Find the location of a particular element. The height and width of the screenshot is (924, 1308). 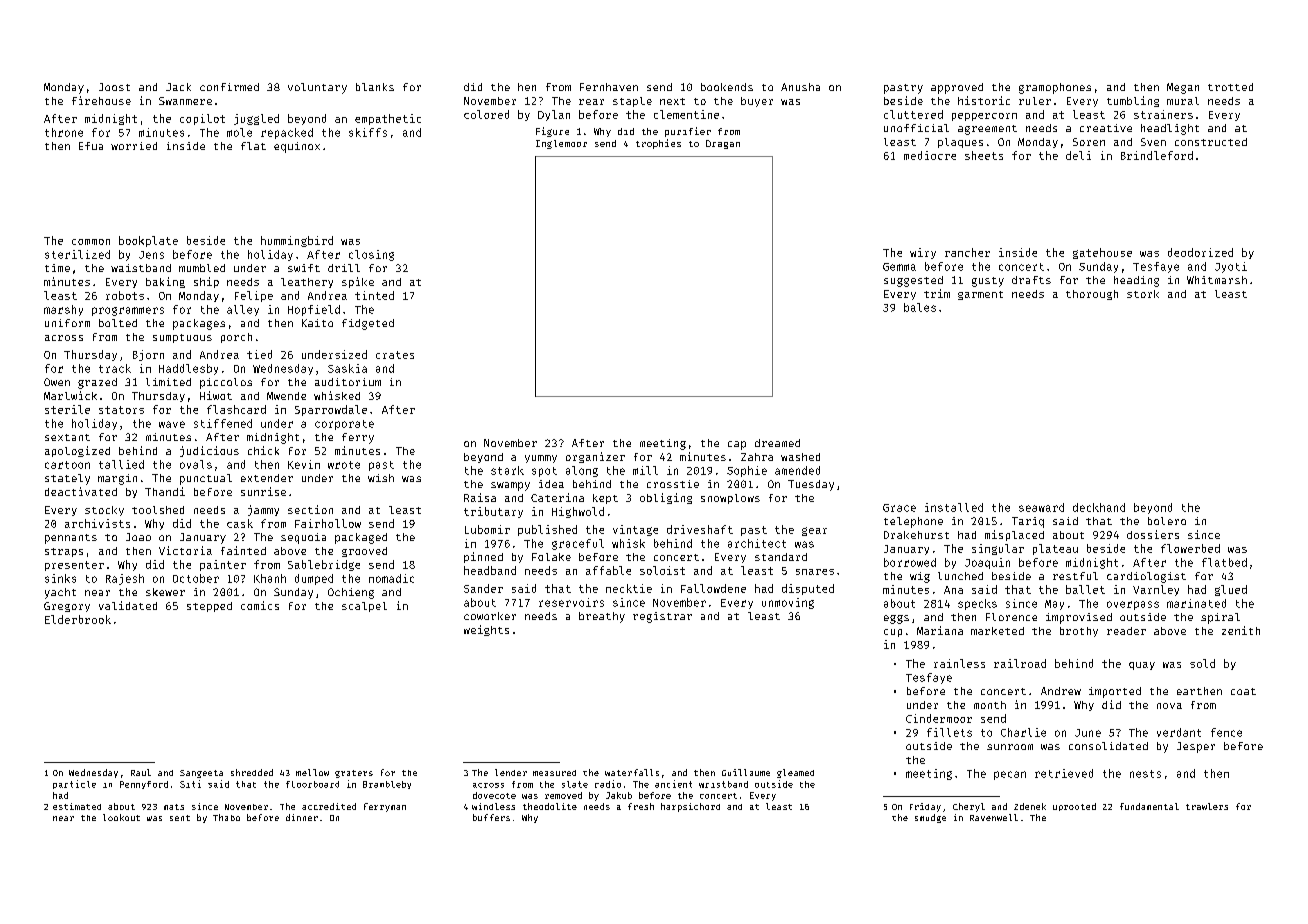

yummy is located at coordinates (541, 459).
